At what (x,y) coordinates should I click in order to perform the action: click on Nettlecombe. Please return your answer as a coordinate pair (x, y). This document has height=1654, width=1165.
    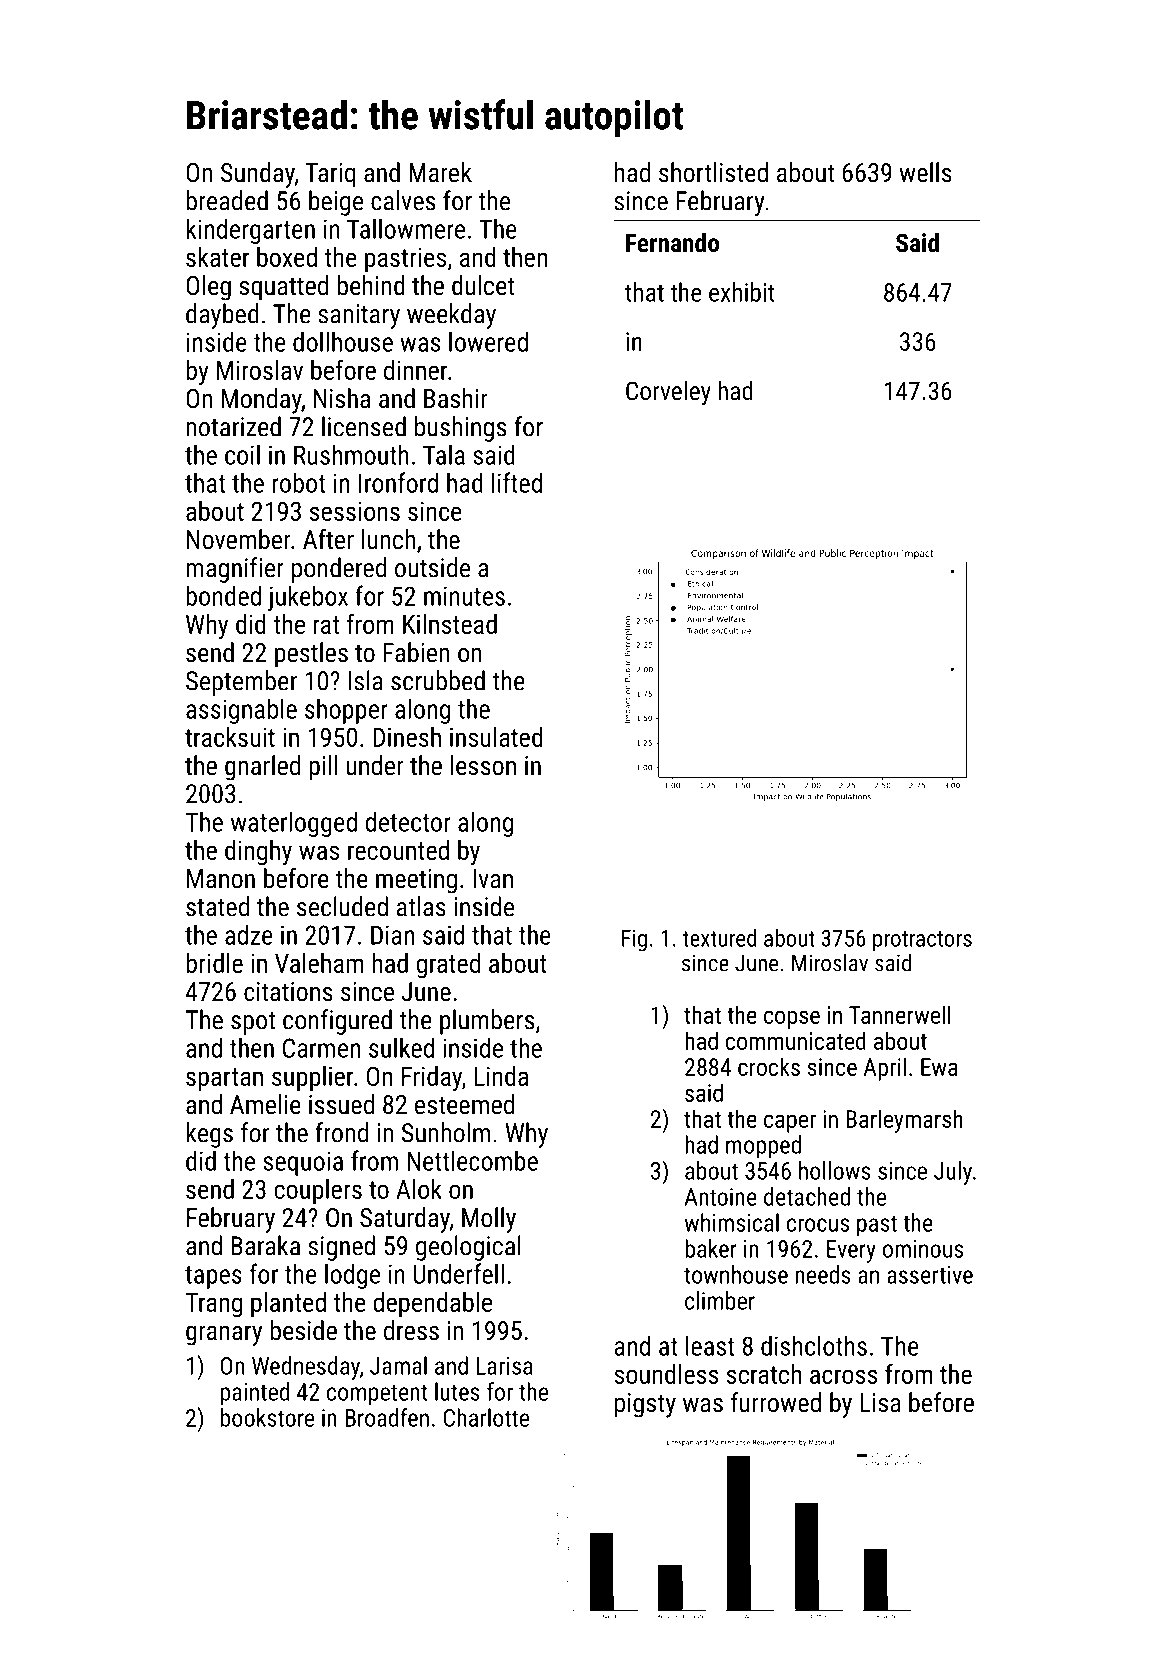
    Looking at the image, I should click on (473, 1160).
